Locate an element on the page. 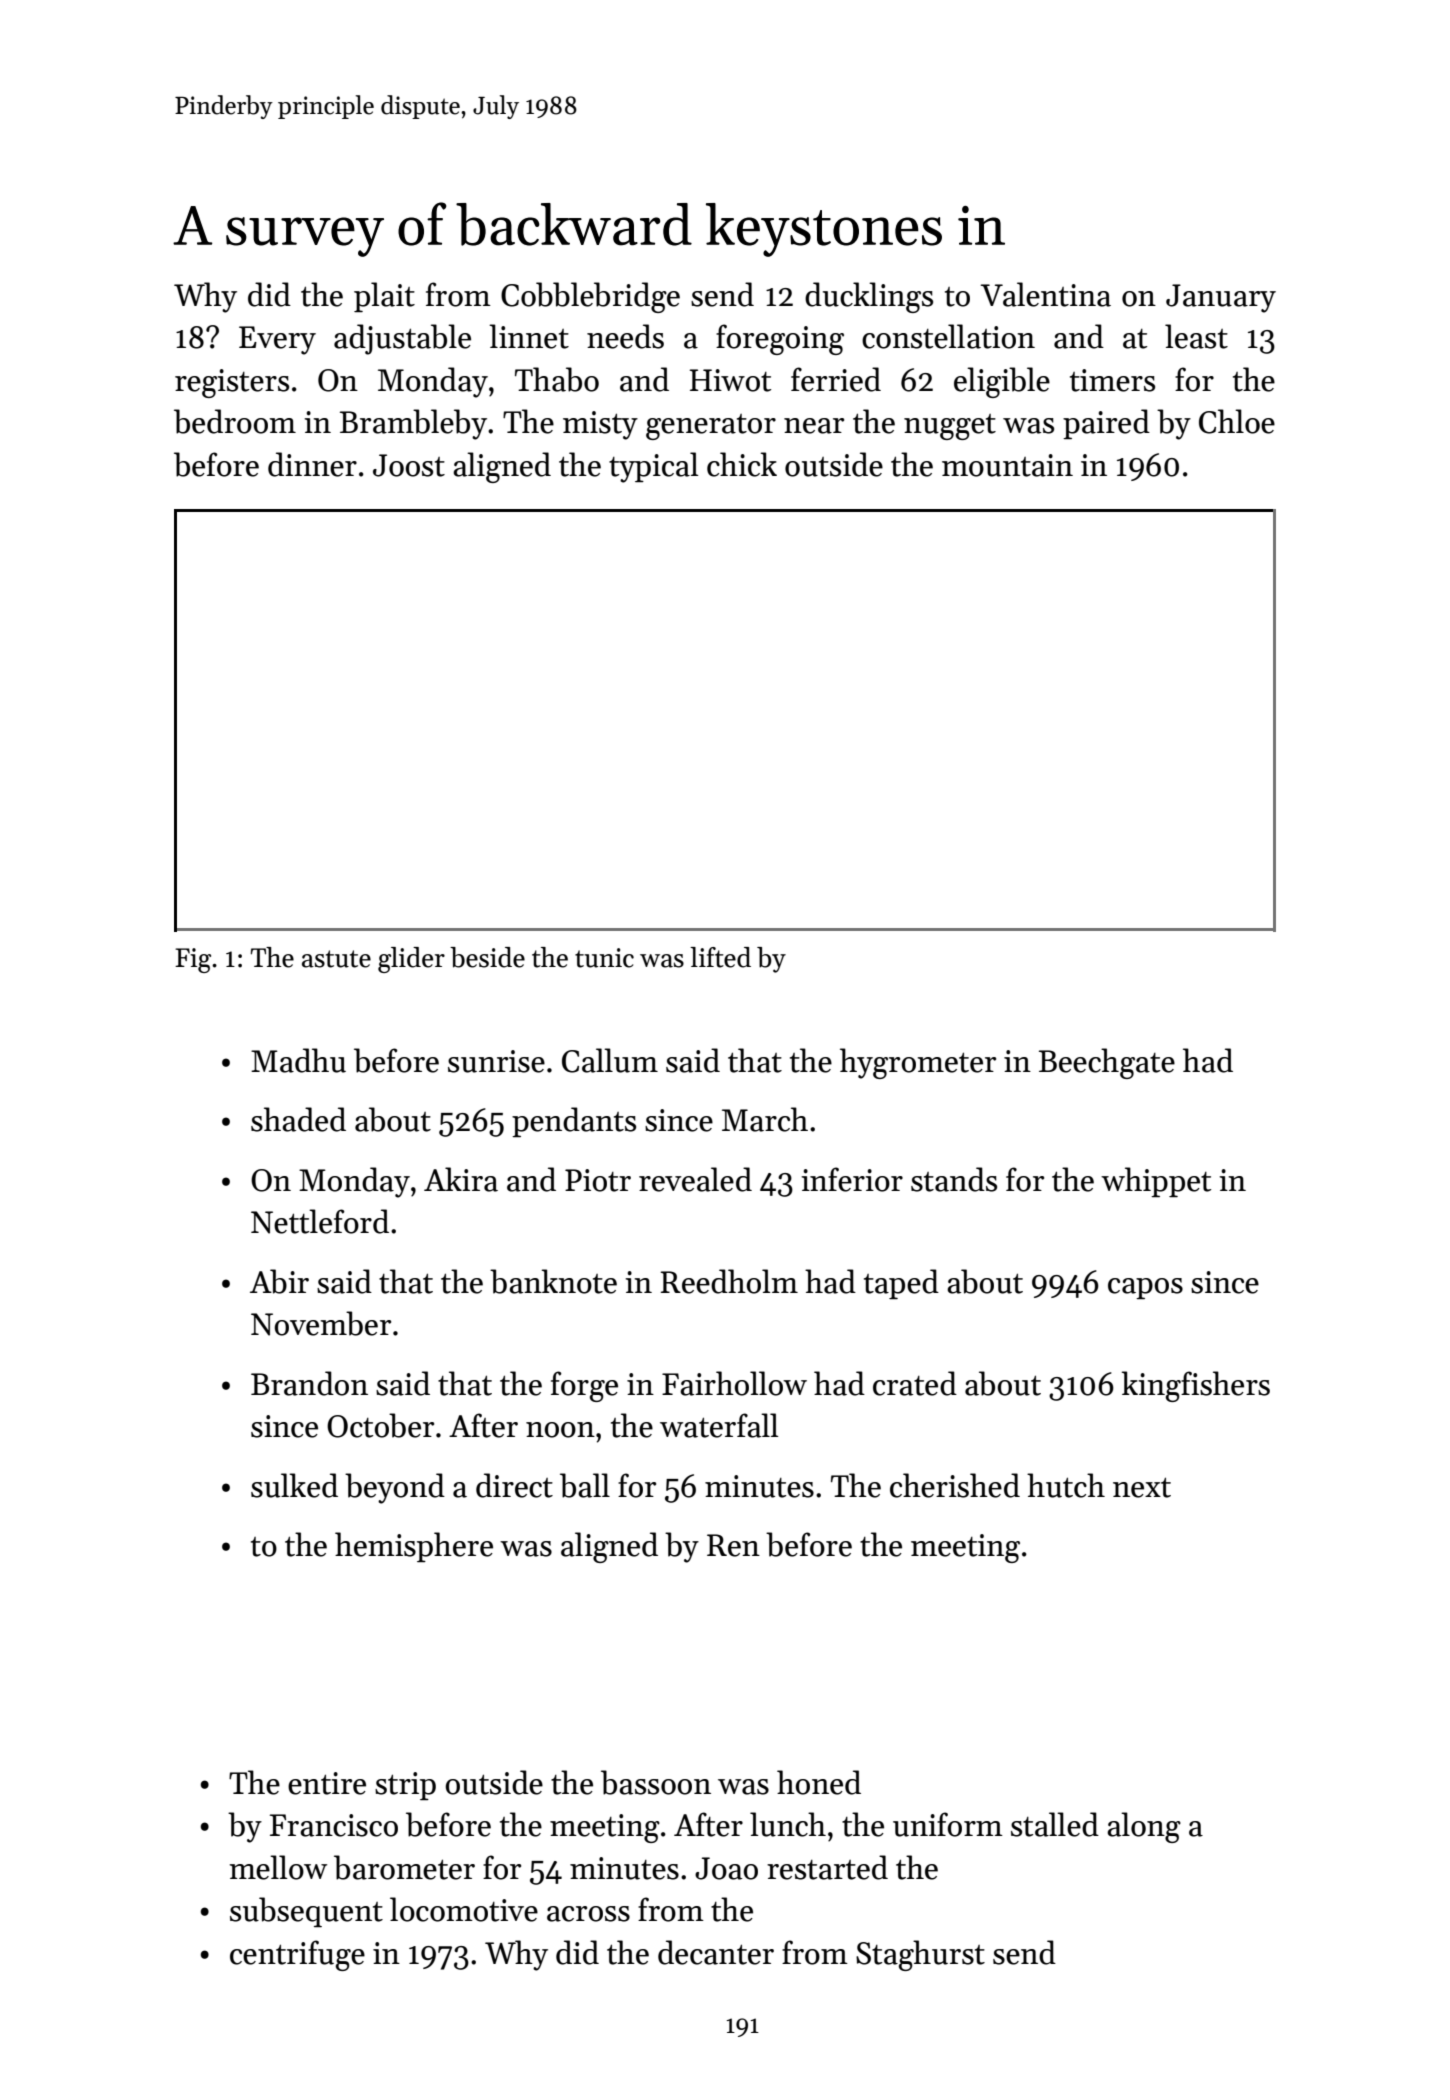  capos is located at coordinates (1145, 1288).
